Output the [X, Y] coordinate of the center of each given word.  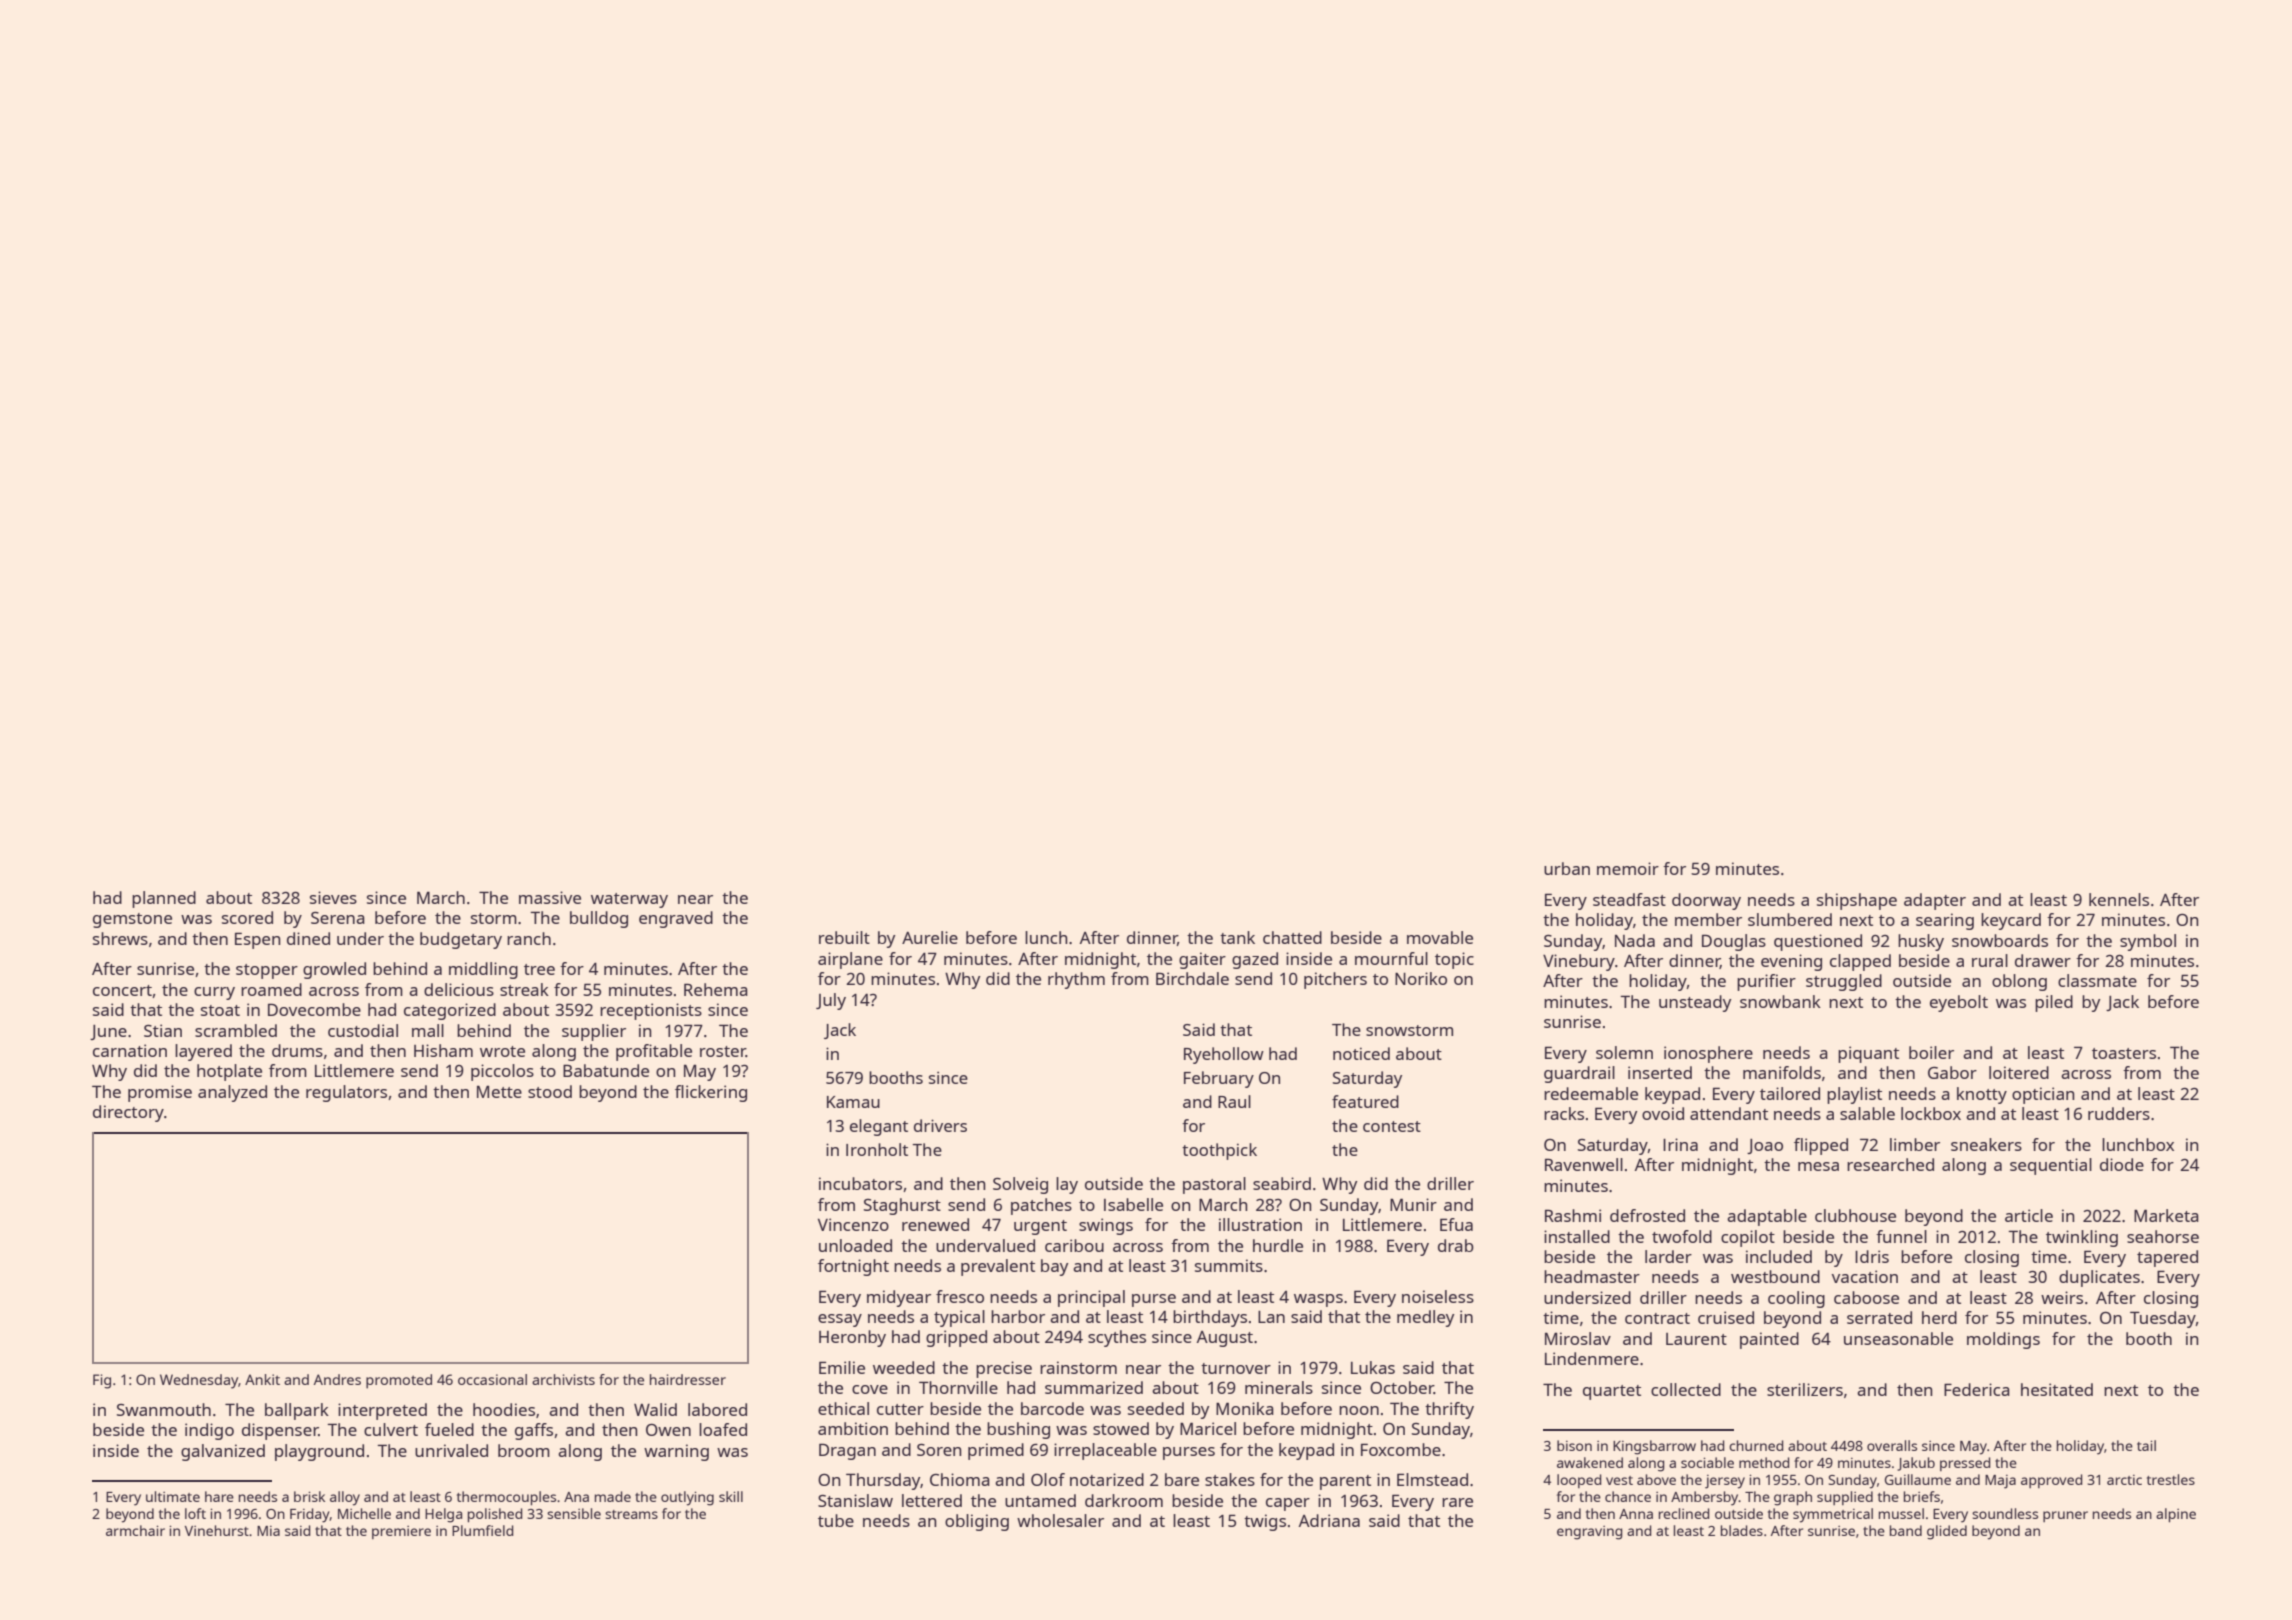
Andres [337, 1379]
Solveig [1020, 1185]
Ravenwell [1584, 1164]
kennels [2119, 899]
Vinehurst [217, 1530]
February [1219, 1079]
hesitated [2057, 1389]
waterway [629, 900]
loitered [2019, 1072]
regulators [346, 1093]
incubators [860, 1183]
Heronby [852, 1338]
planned [164, 899]
